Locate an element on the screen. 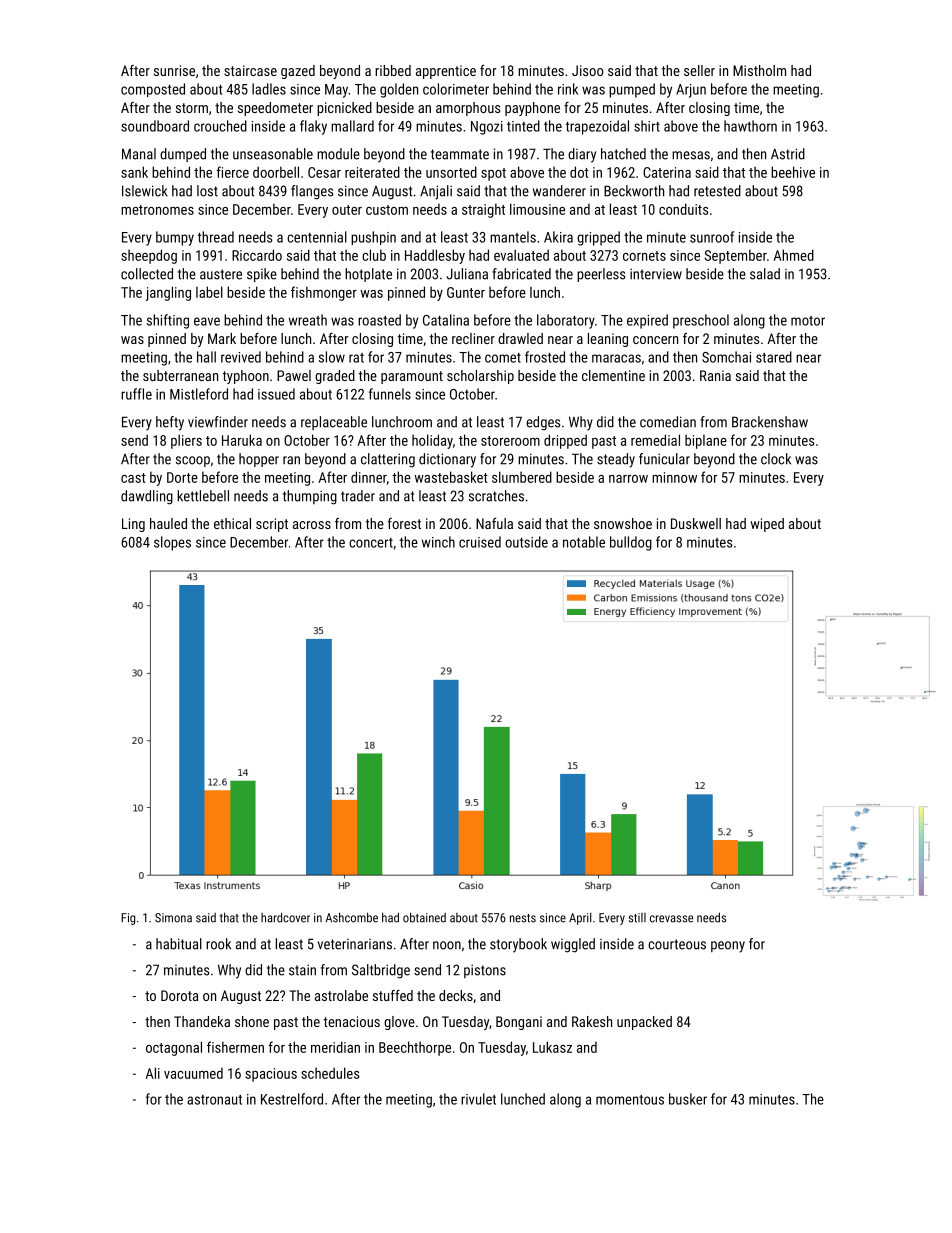 The height and width of the screenshot is (1233, 952). concert is located at coordinates (371, 543).
